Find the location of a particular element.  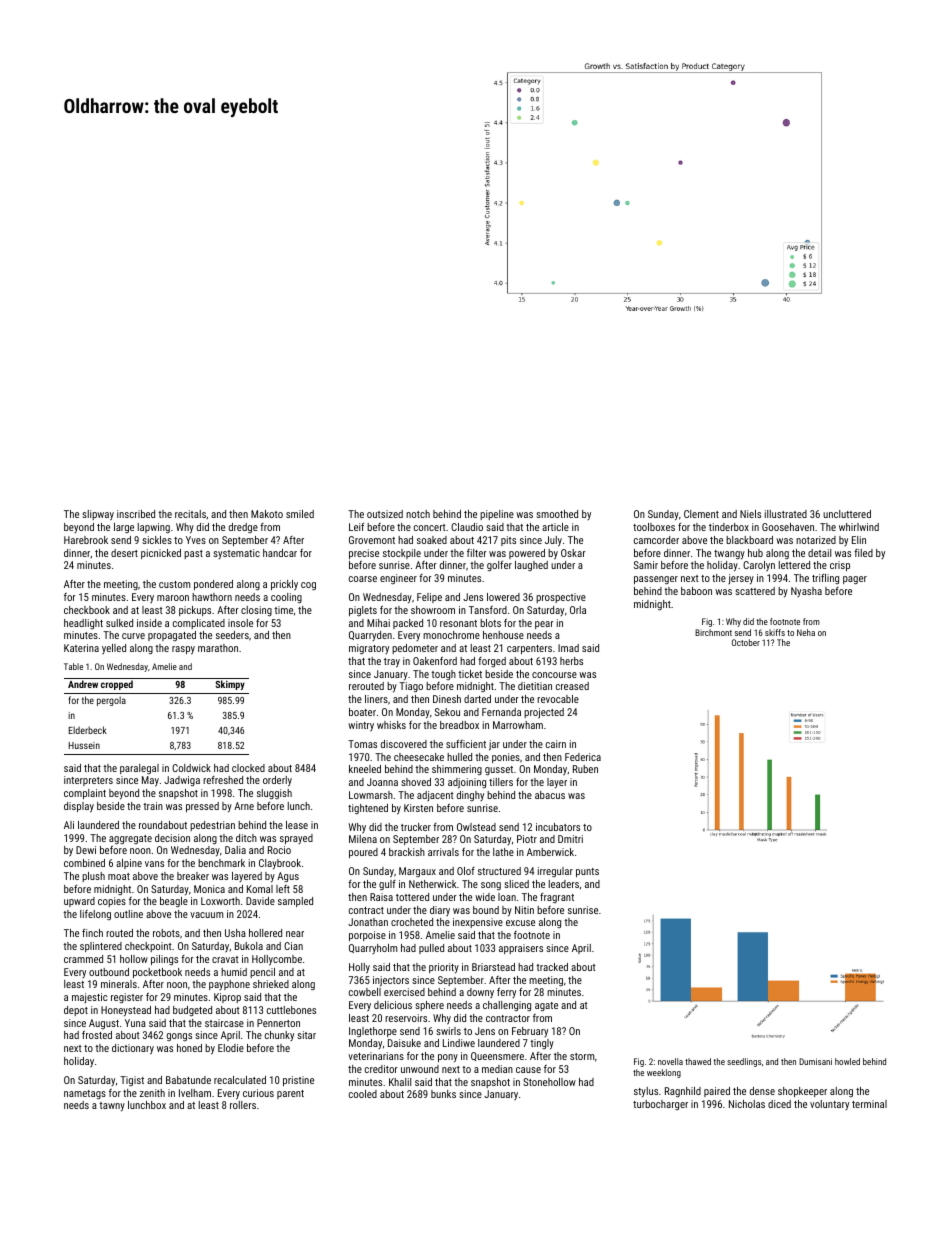

Pennerton is located at coordinates (278, 1023).
